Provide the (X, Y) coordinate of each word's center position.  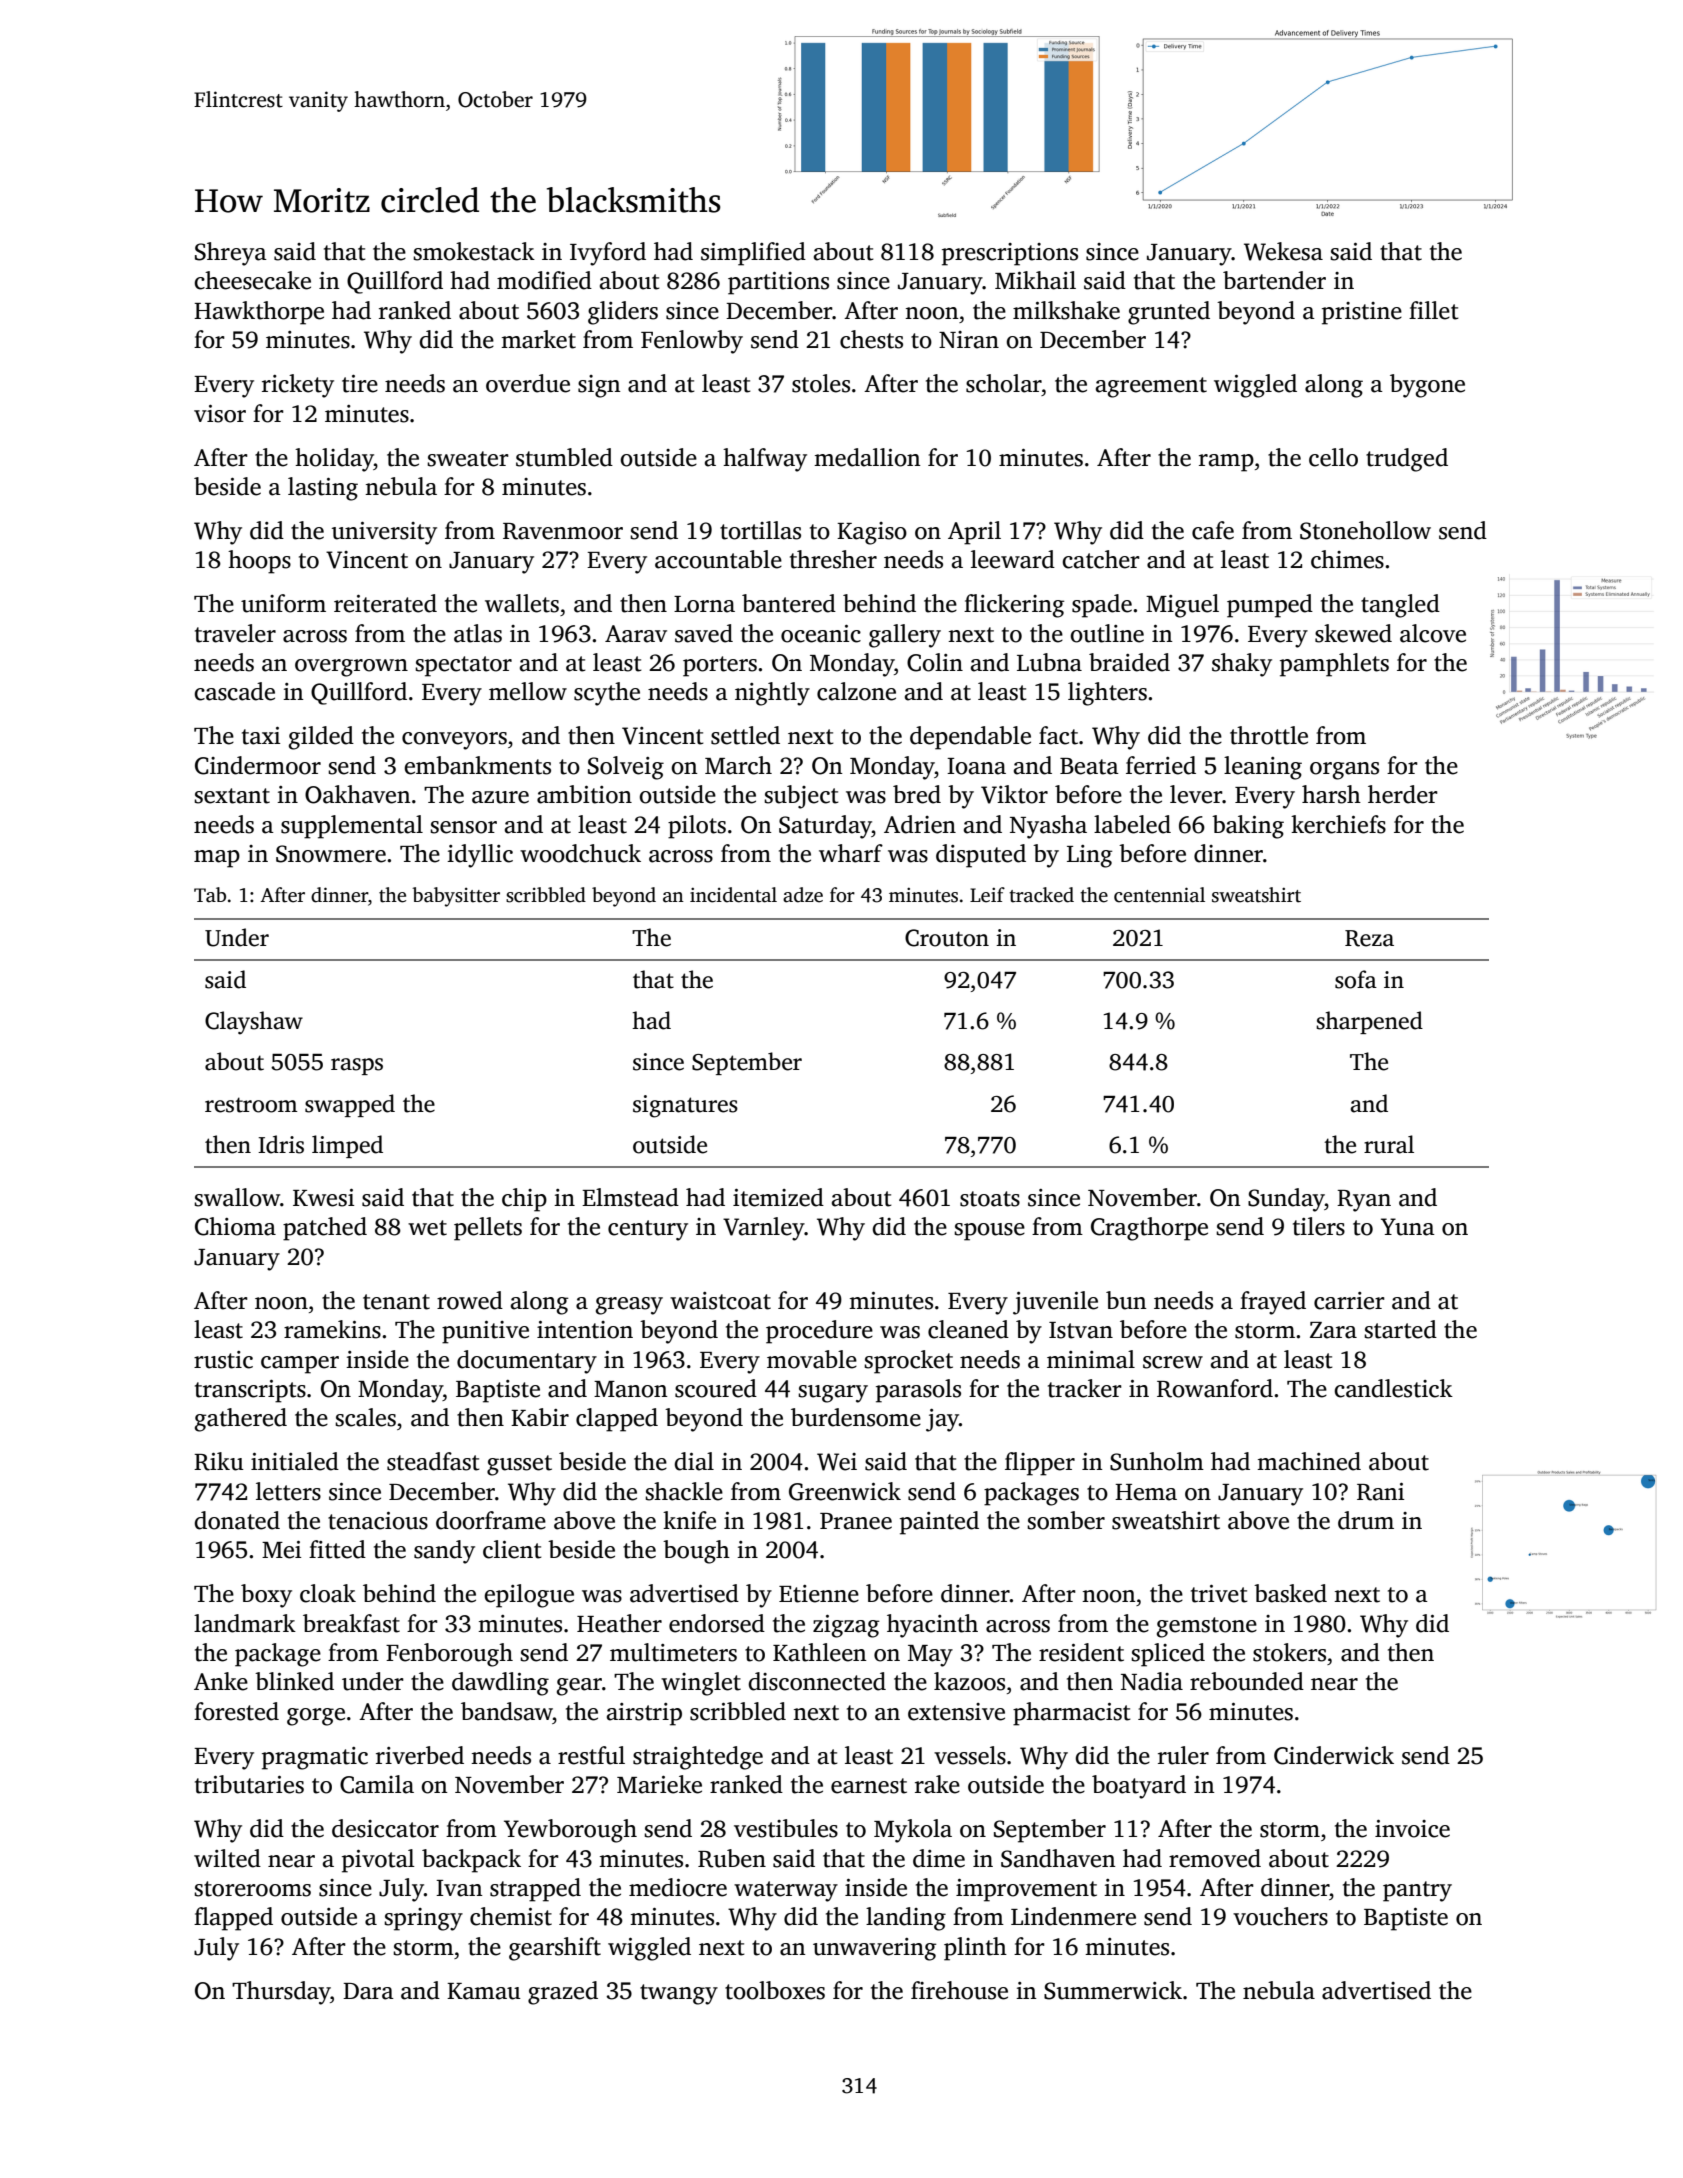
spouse (989, 1232)
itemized (778, 1197)
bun (1126, 1300)
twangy (679, 1994)
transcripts (250, 1391)
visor (220, 414)
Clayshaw (254, 1023)
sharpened (1369, 1022)
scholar (1004, 383)
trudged (1407, 460)
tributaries (249, 1784)
